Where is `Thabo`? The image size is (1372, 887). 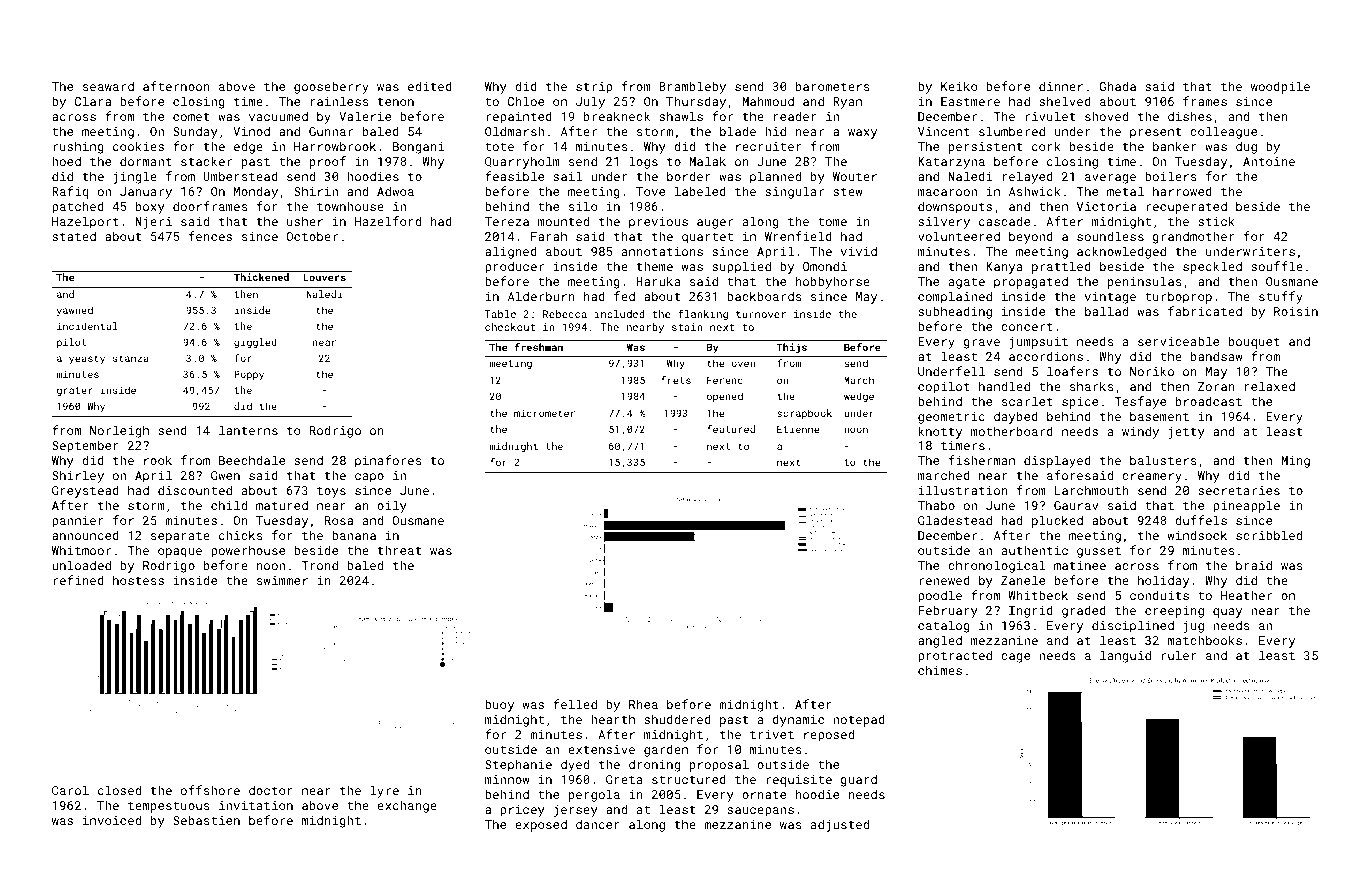
Thabo is located at coordinates (936, 505).
